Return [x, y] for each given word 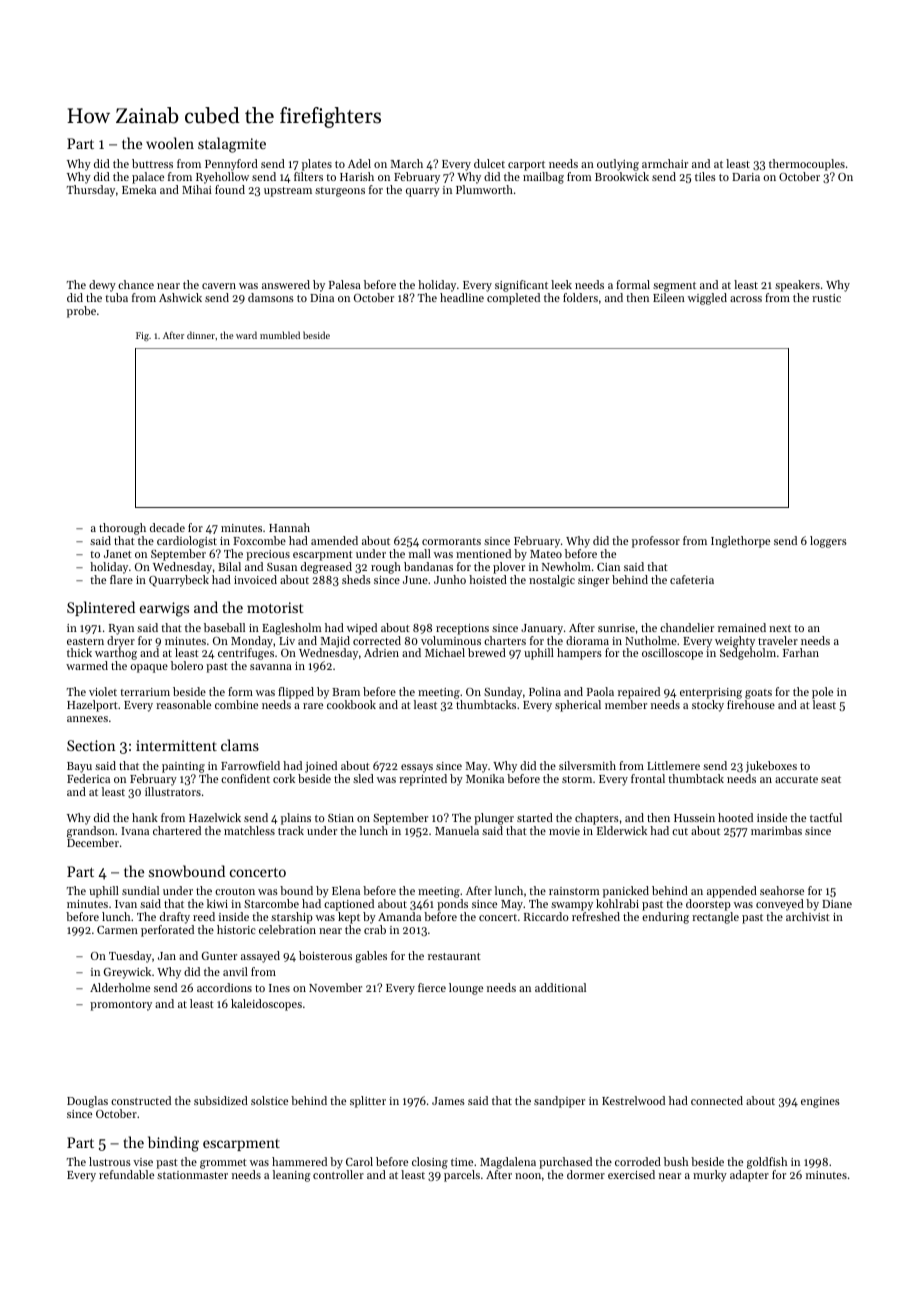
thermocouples [807, 165]
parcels [462, 1176]
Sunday [503, 693]
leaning [291, 1176]
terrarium [145, 692]
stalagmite [232, 145]
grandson [91, 832]
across [746, 299]
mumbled [280, 335]
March [407, 163]
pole [822, 693]
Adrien [381, 652]
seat [831, 779]
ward [246, 335]
